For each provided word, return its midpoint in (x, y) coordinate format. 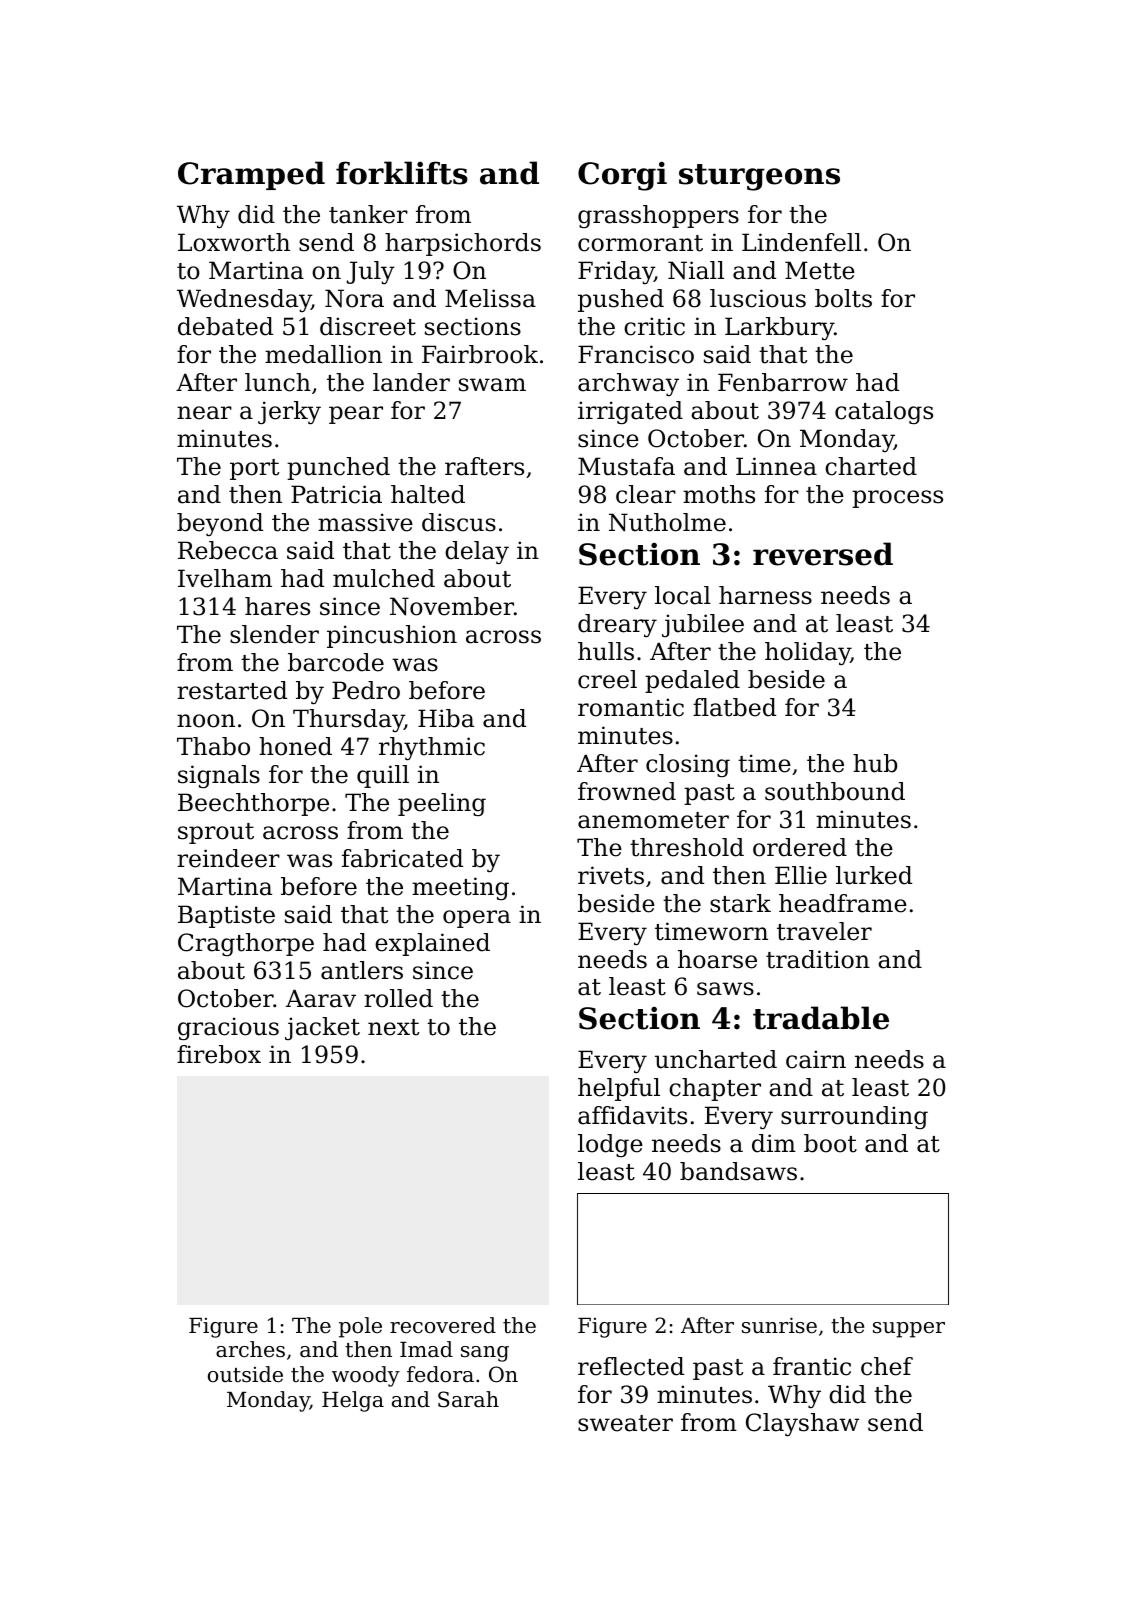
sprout (216, 833)
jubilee (703, 625)
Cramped (251, 175)
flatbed (734, 707)
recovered (443, 1325)
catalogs (884, 412)
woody (366, 1376)
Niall (696, 270)
